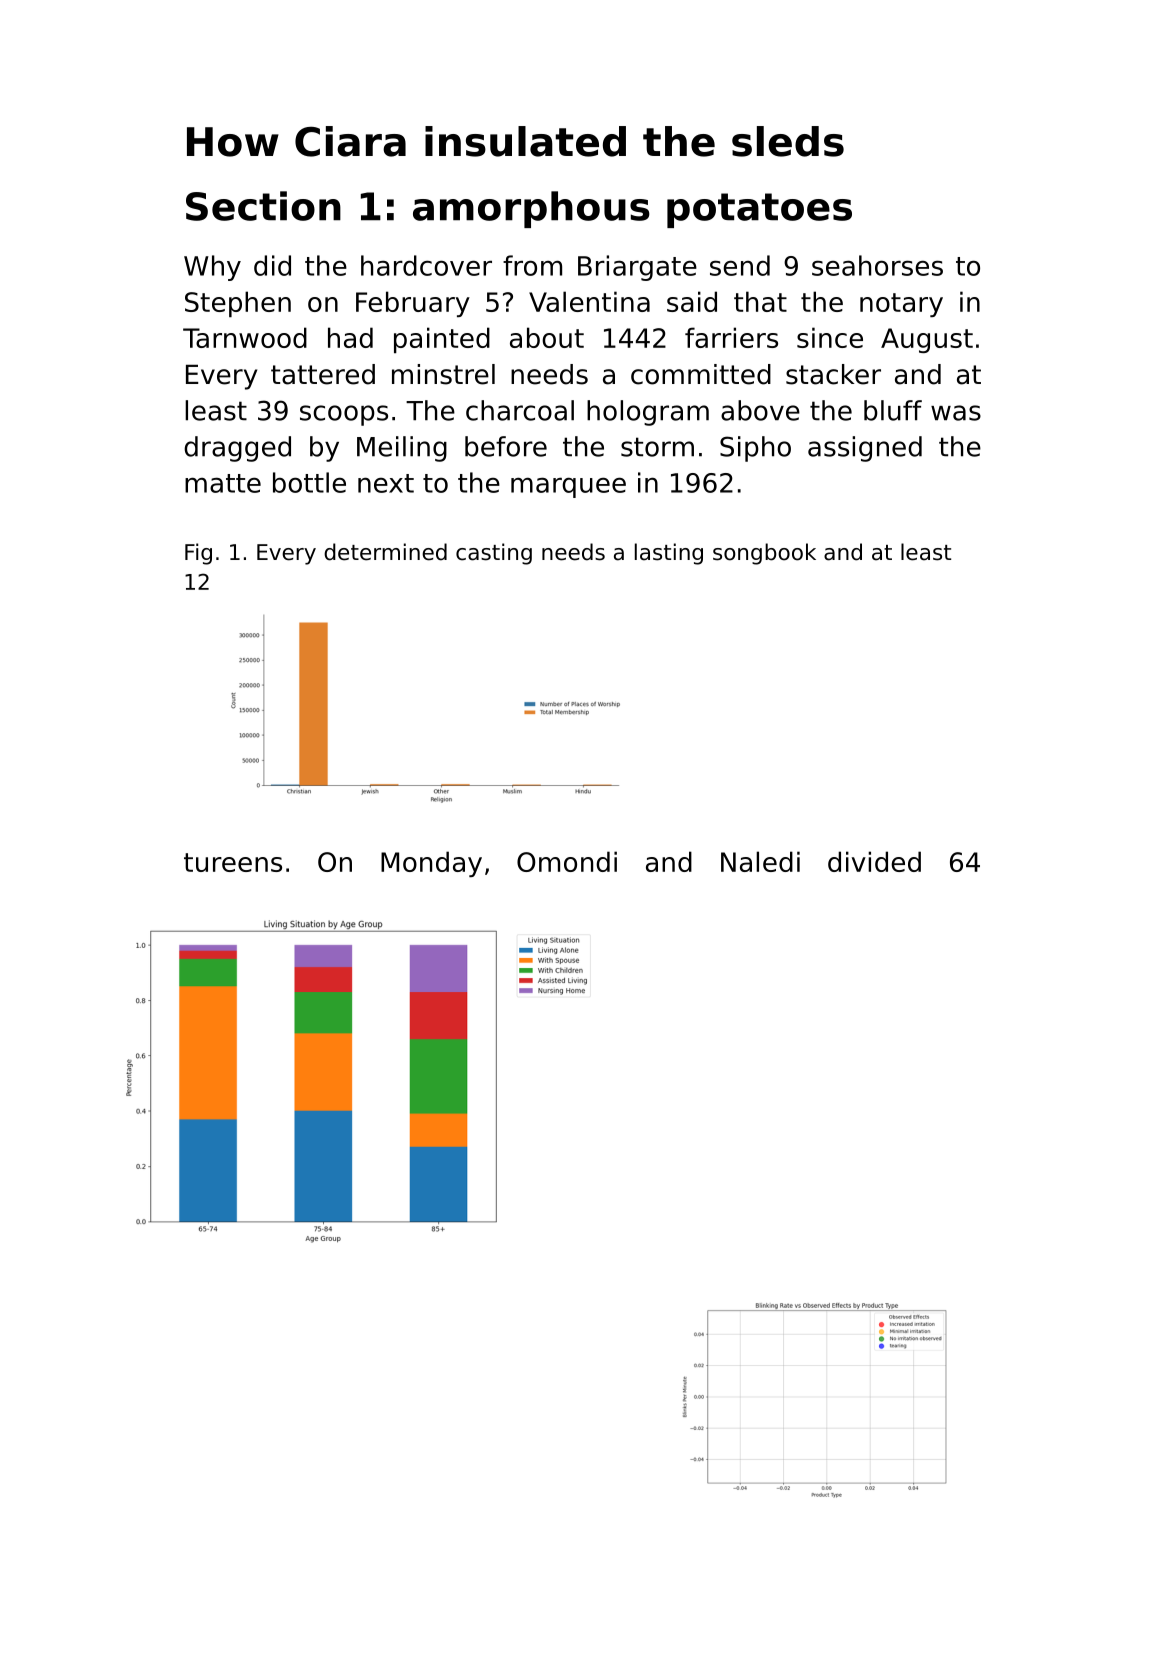 The image size is (1165, 1654). What do you see at coordinates (760, 861) in the page?
I see `Naledi` at bounding box center [760, 861].
